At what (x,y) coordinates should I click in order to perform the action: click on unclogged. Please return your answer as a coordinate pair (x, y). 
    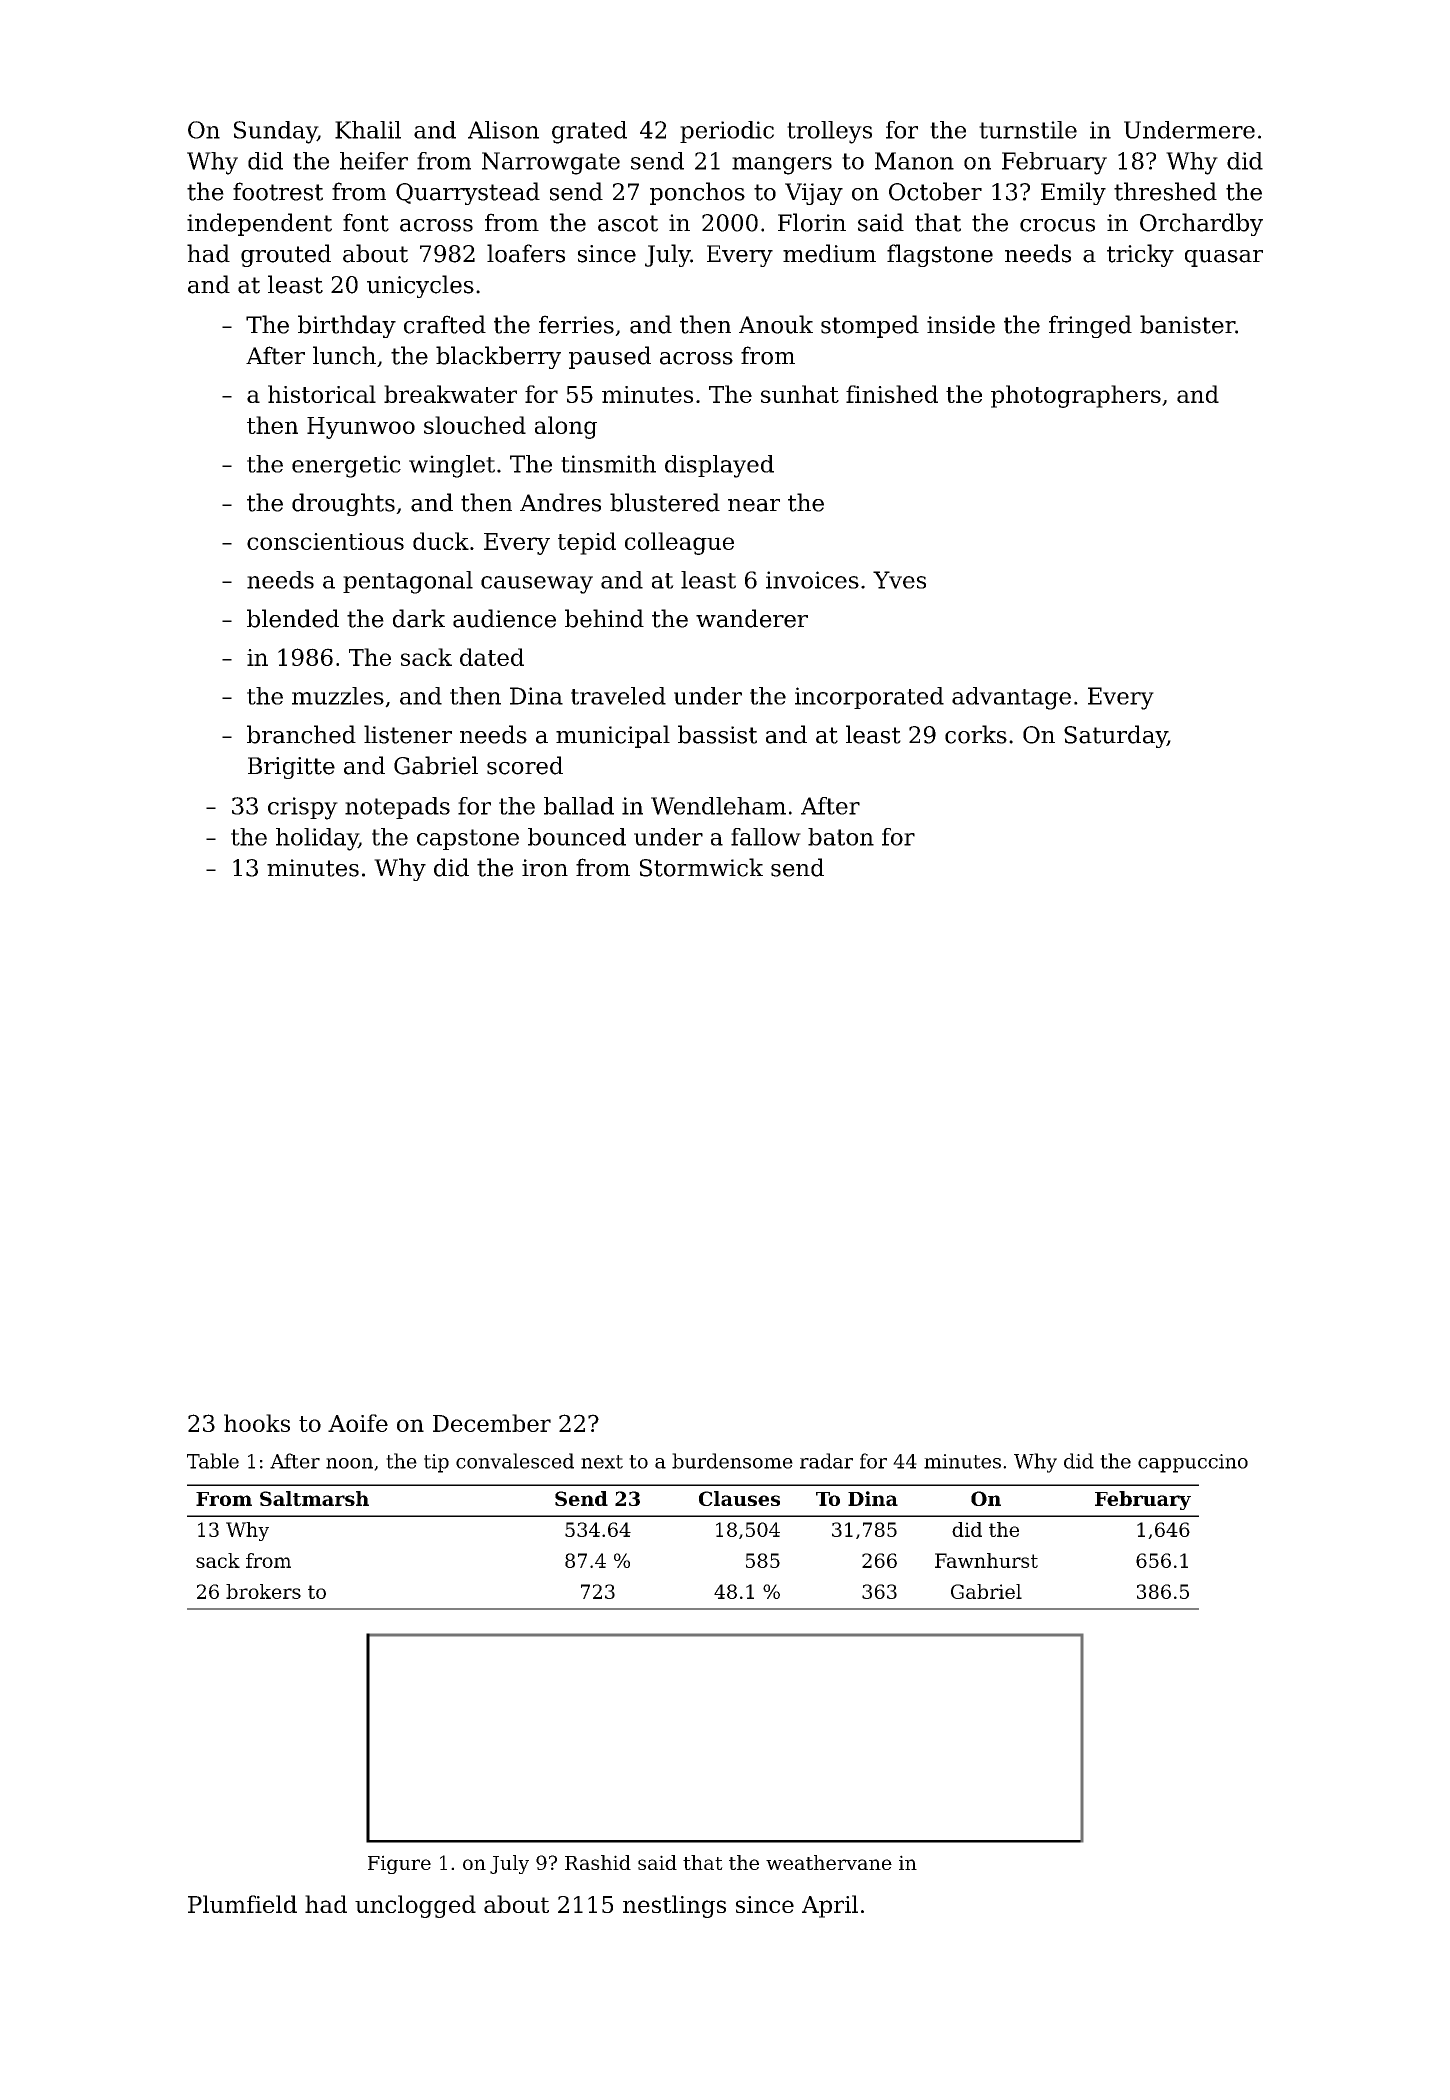
    Looking at the image, I should click on (415, 1906).
